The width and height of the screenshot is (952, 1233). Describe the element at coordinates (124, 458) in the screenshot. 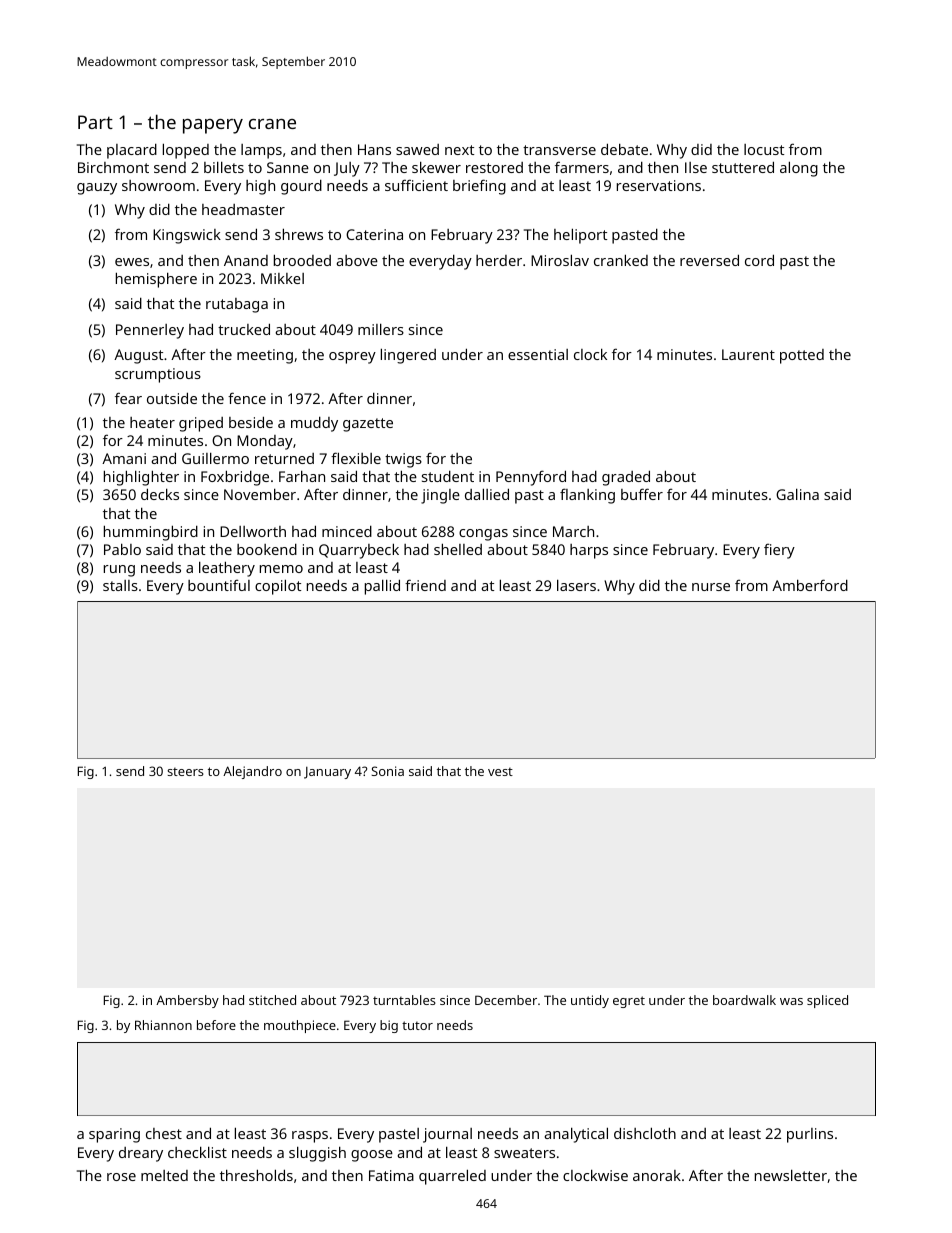

I see `Amani` at that location.
